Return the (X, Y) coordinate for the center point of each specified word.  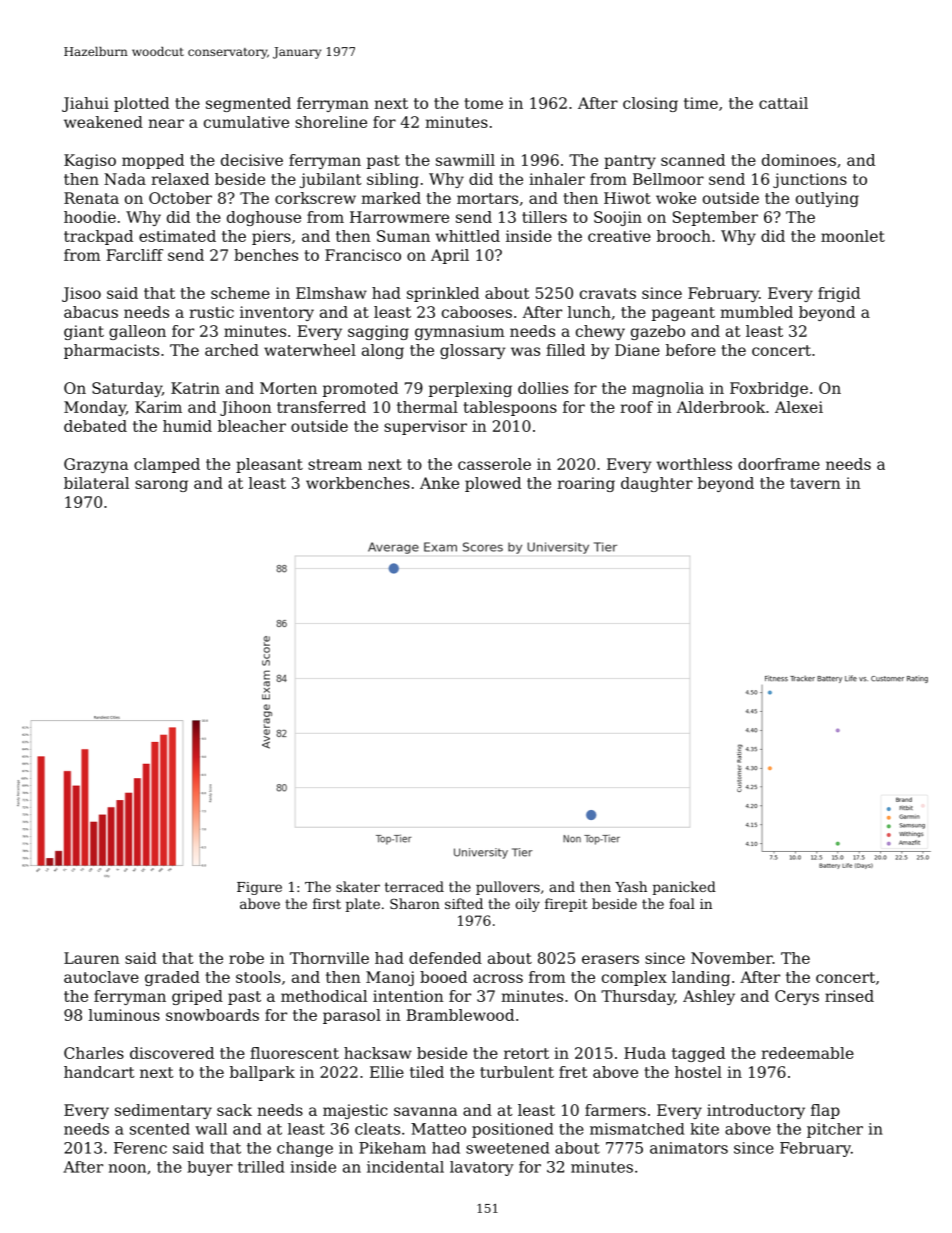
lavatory (482, 1168)
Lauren (92, 958)
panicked (684, 888)
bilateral (96, 483)
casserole (494, 464)
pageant (683, 314)
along (383, 351)
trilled (261, 1167)
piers (271, 237)
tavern (815, 483)
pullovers (508, 888)
